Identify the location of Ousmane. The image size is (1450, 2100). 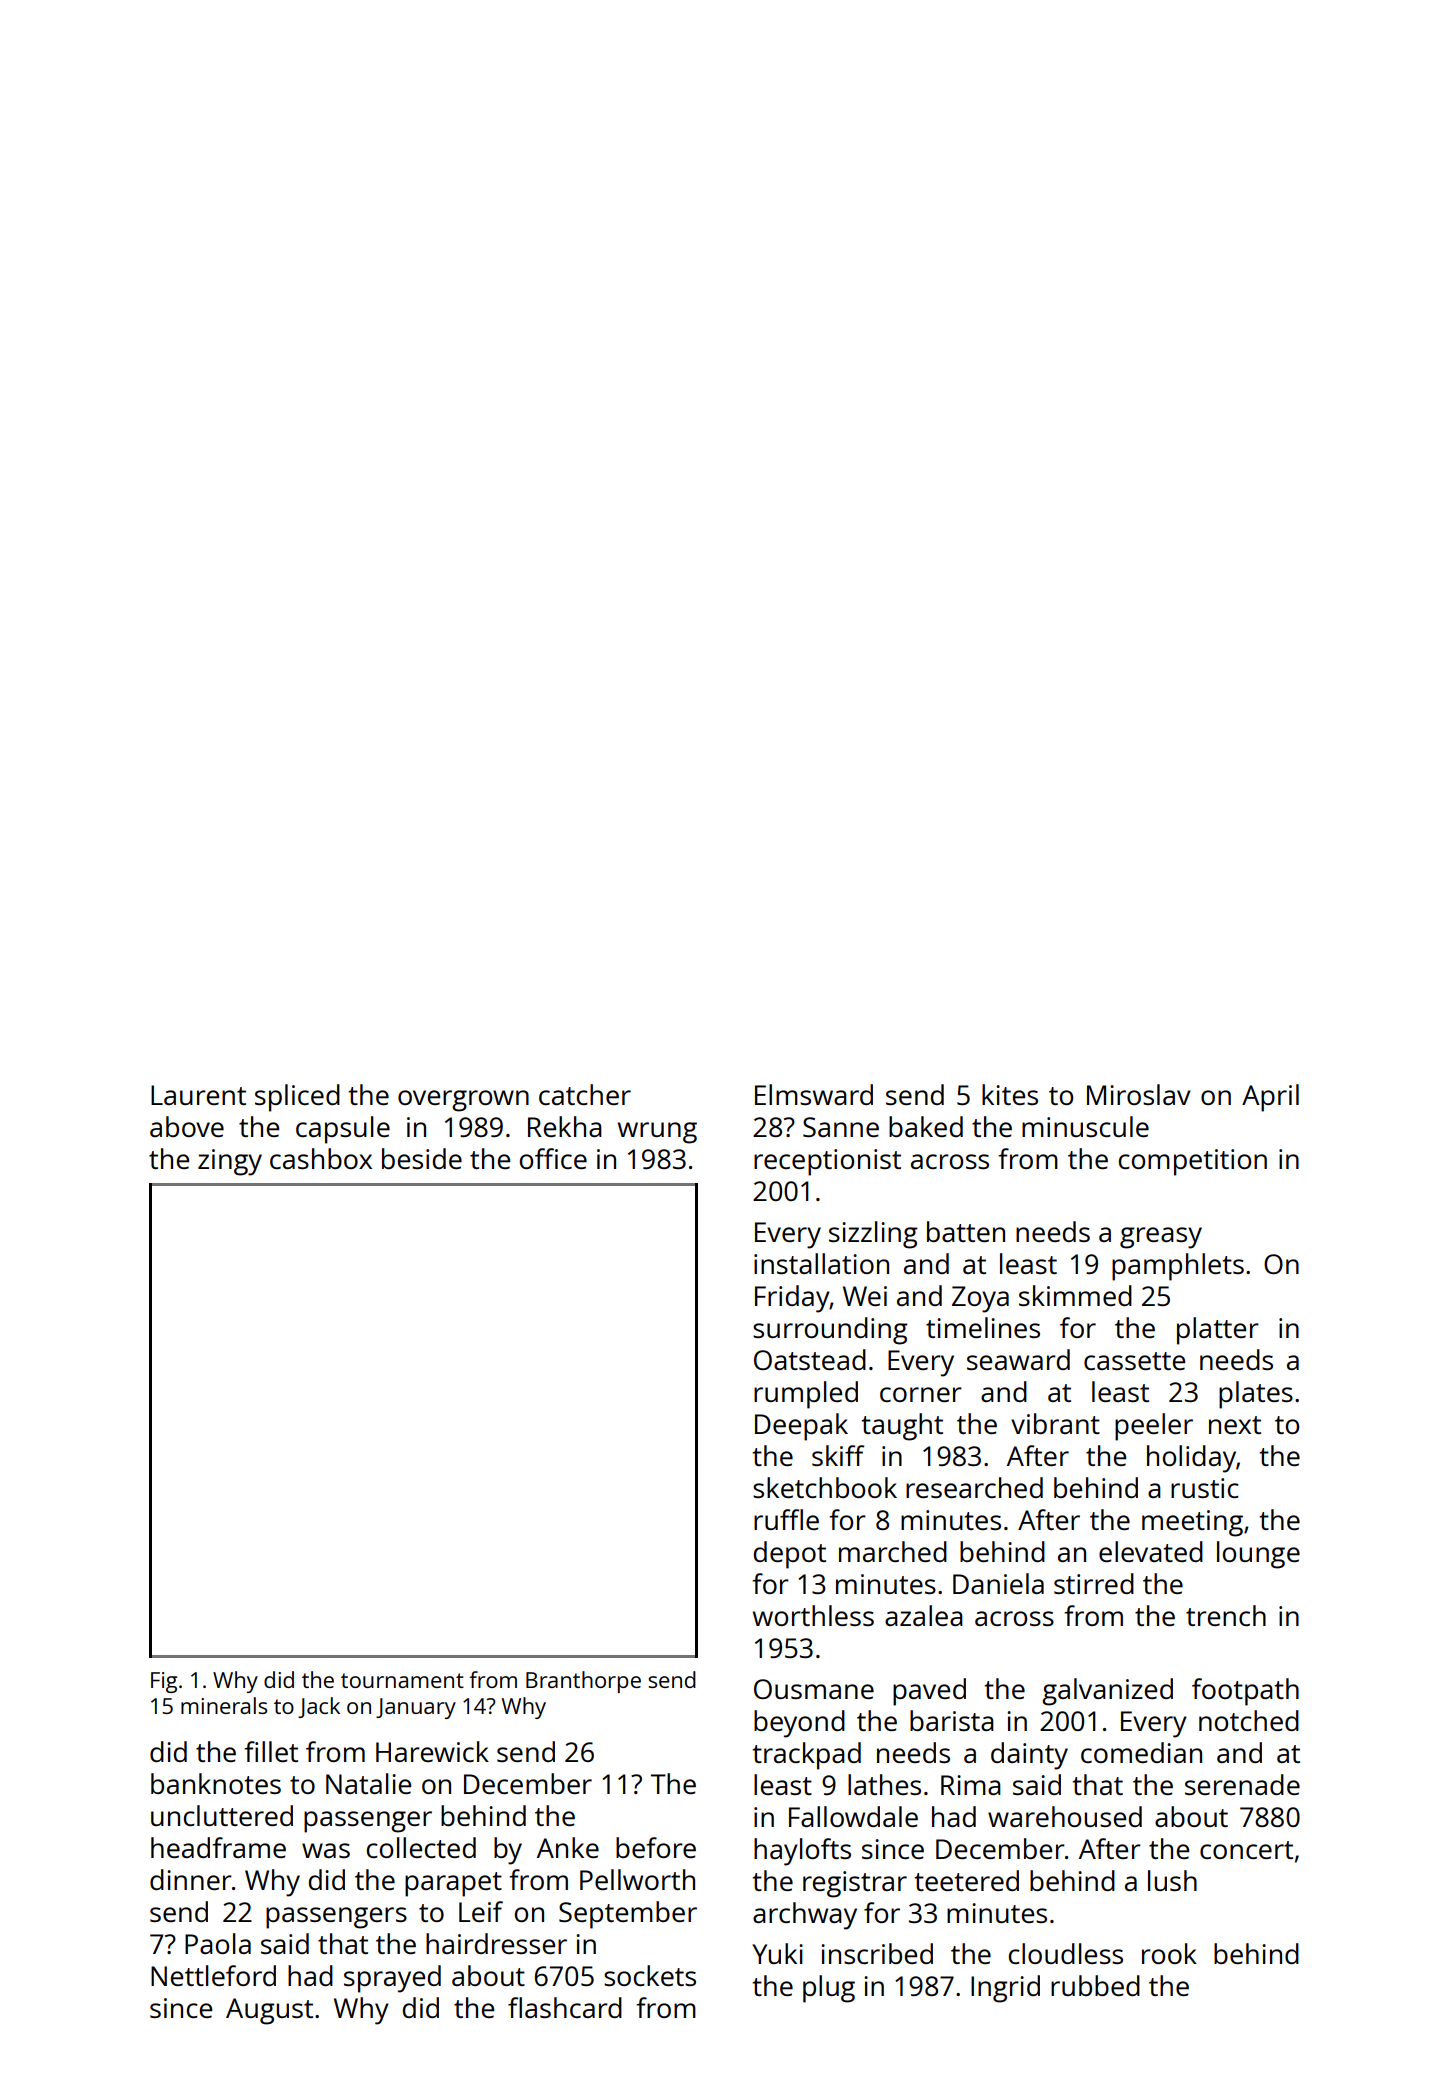
(814, 1689).
